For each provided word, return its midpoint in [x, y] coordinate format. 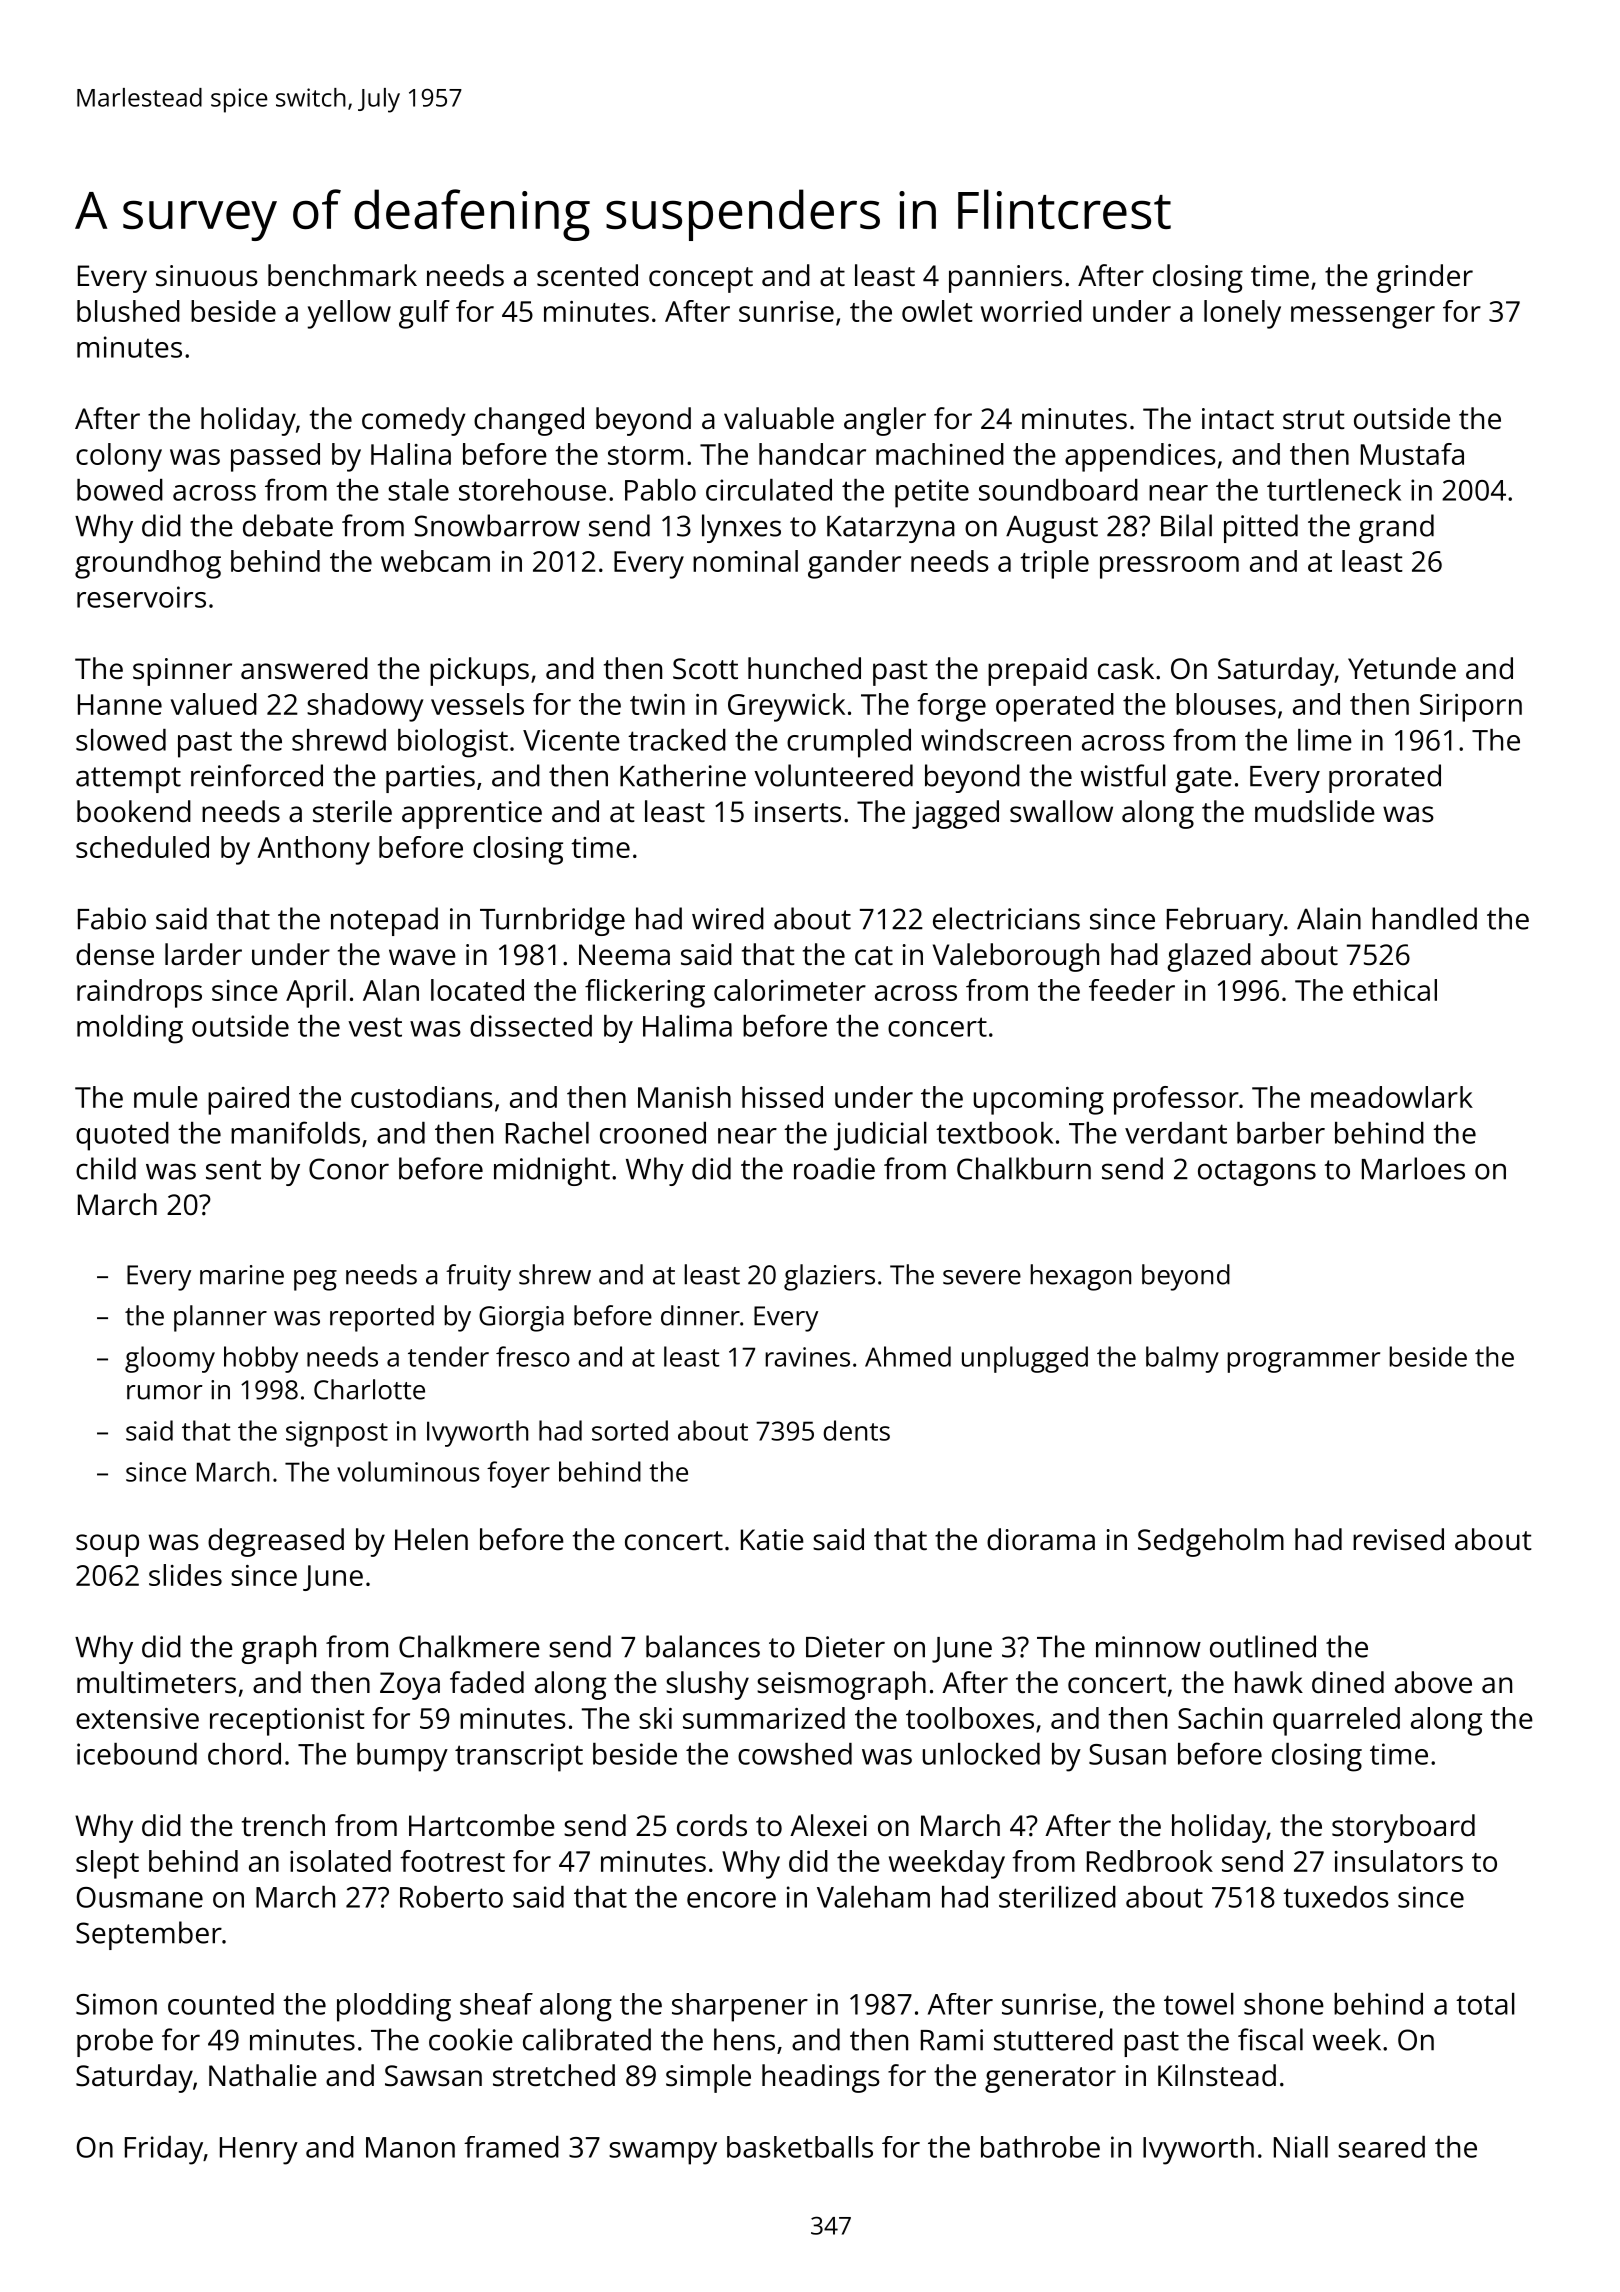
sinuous [207, 276]
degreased [276, 1542]
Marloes [1413, 1168]
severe [982, 1277]
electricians [1006, 918]
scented [587, 275]
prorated [1385, 778]
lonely [1242, 314]
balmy [1182, 1359]
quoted [122, 1136]
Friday [164, 2150]
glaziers [829, 1277]
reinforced [257, 775]
